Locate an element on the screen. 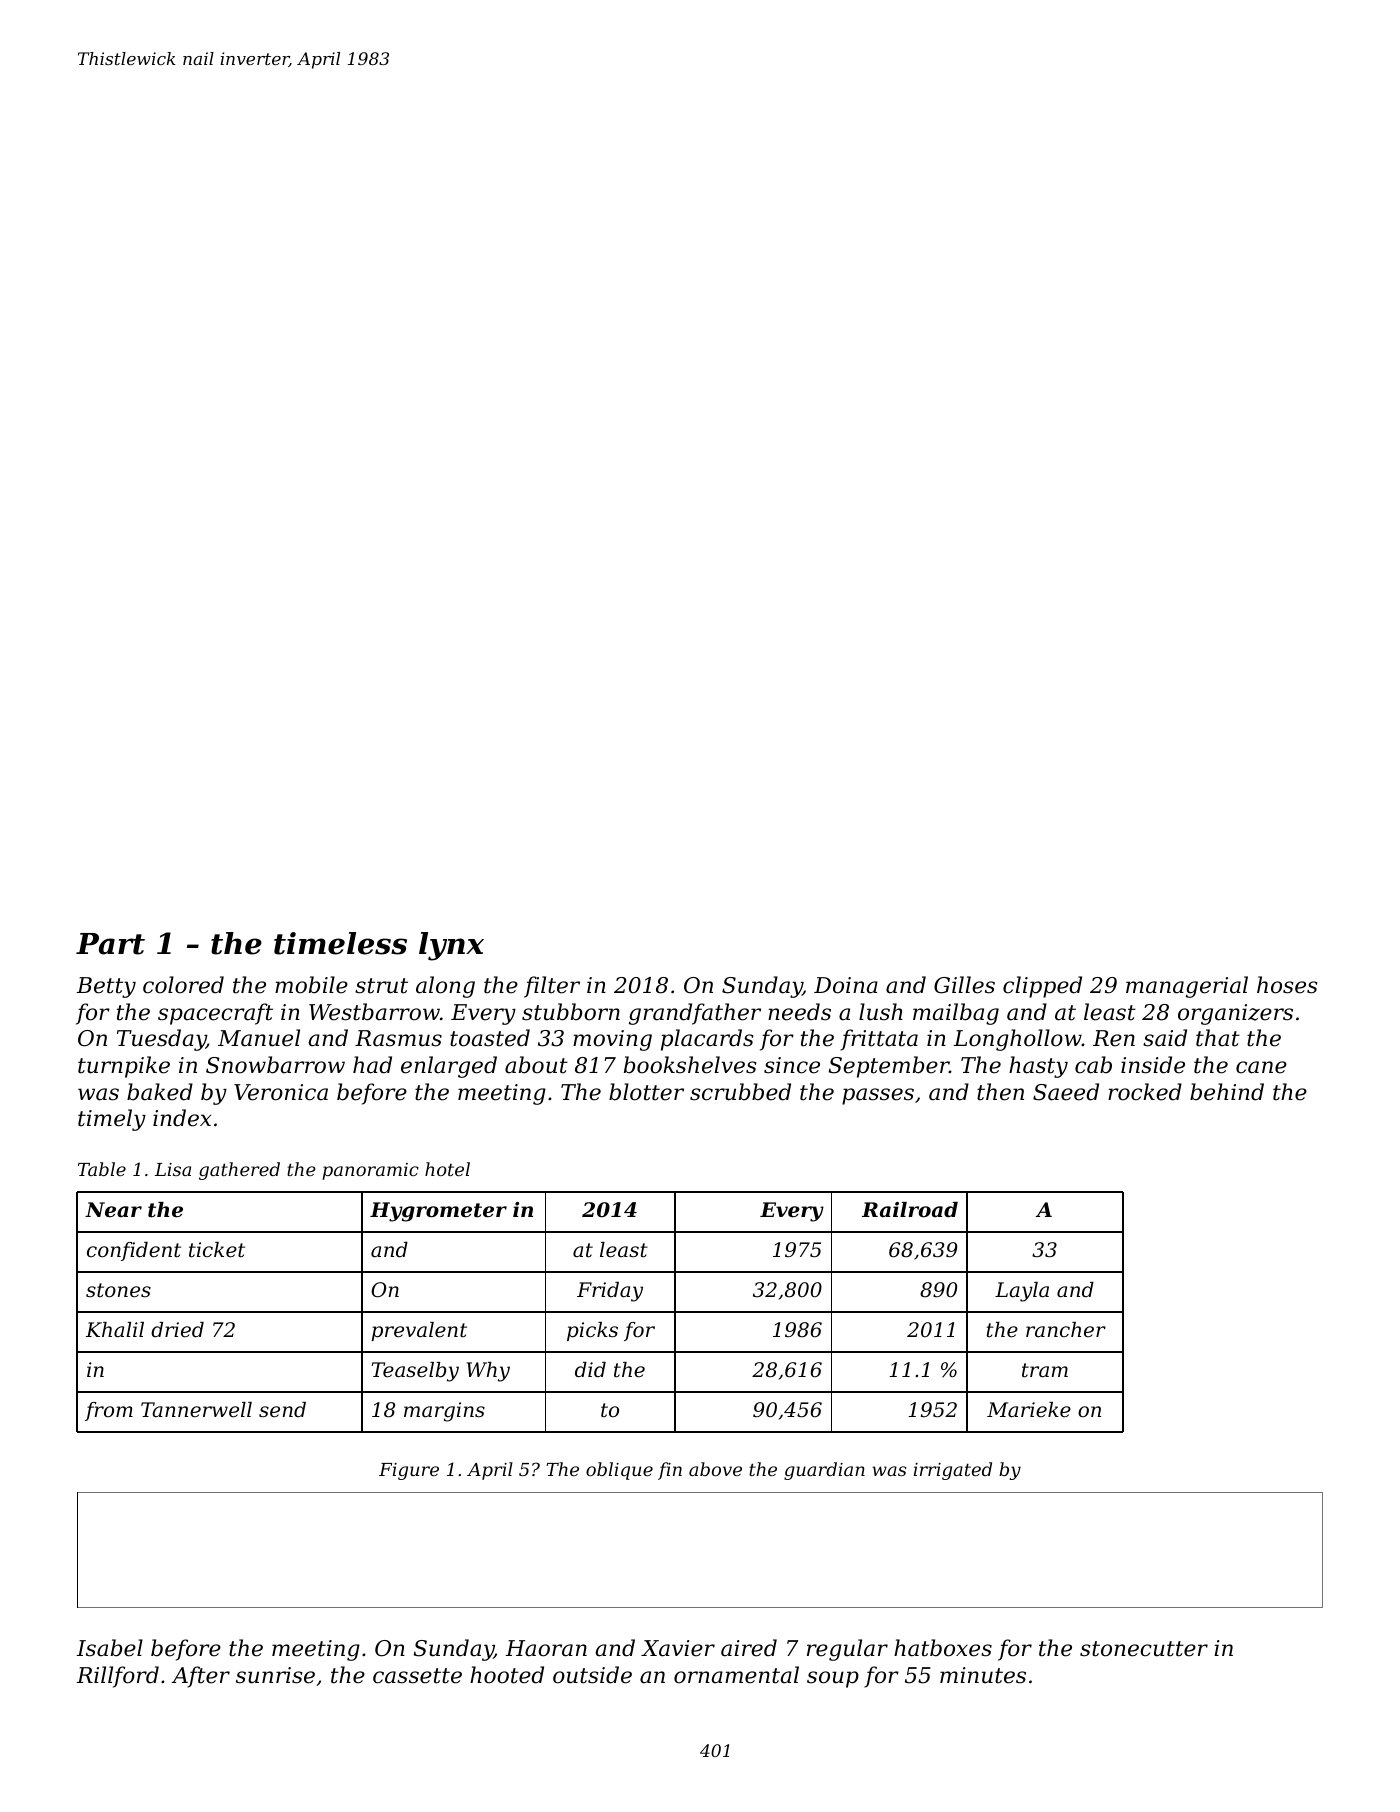  timeless is located at coordinates (340, 943).
